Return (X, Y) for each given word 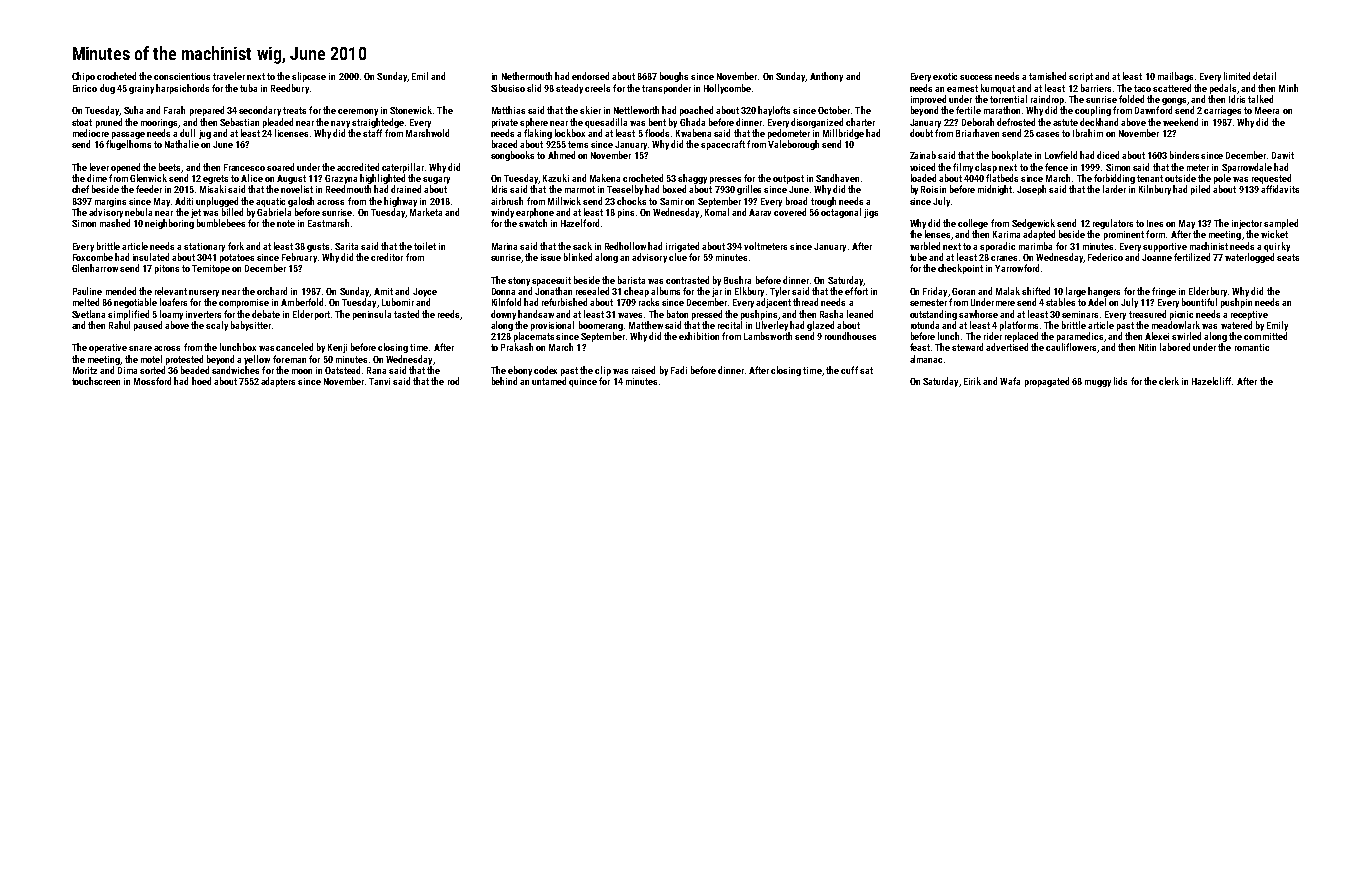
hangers (1104, 292)
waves (630, 315)
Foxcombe (93, 257)
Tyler (780, 292)
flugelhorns (128, 145)
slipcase (309, 77)
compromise (244, 303)
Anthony (826, 77)
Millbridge (843, 134)
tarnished (1047, 76)
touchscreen (96, 381)
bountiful (1199, 302)
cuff (849, 370)
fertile (968, 110)
